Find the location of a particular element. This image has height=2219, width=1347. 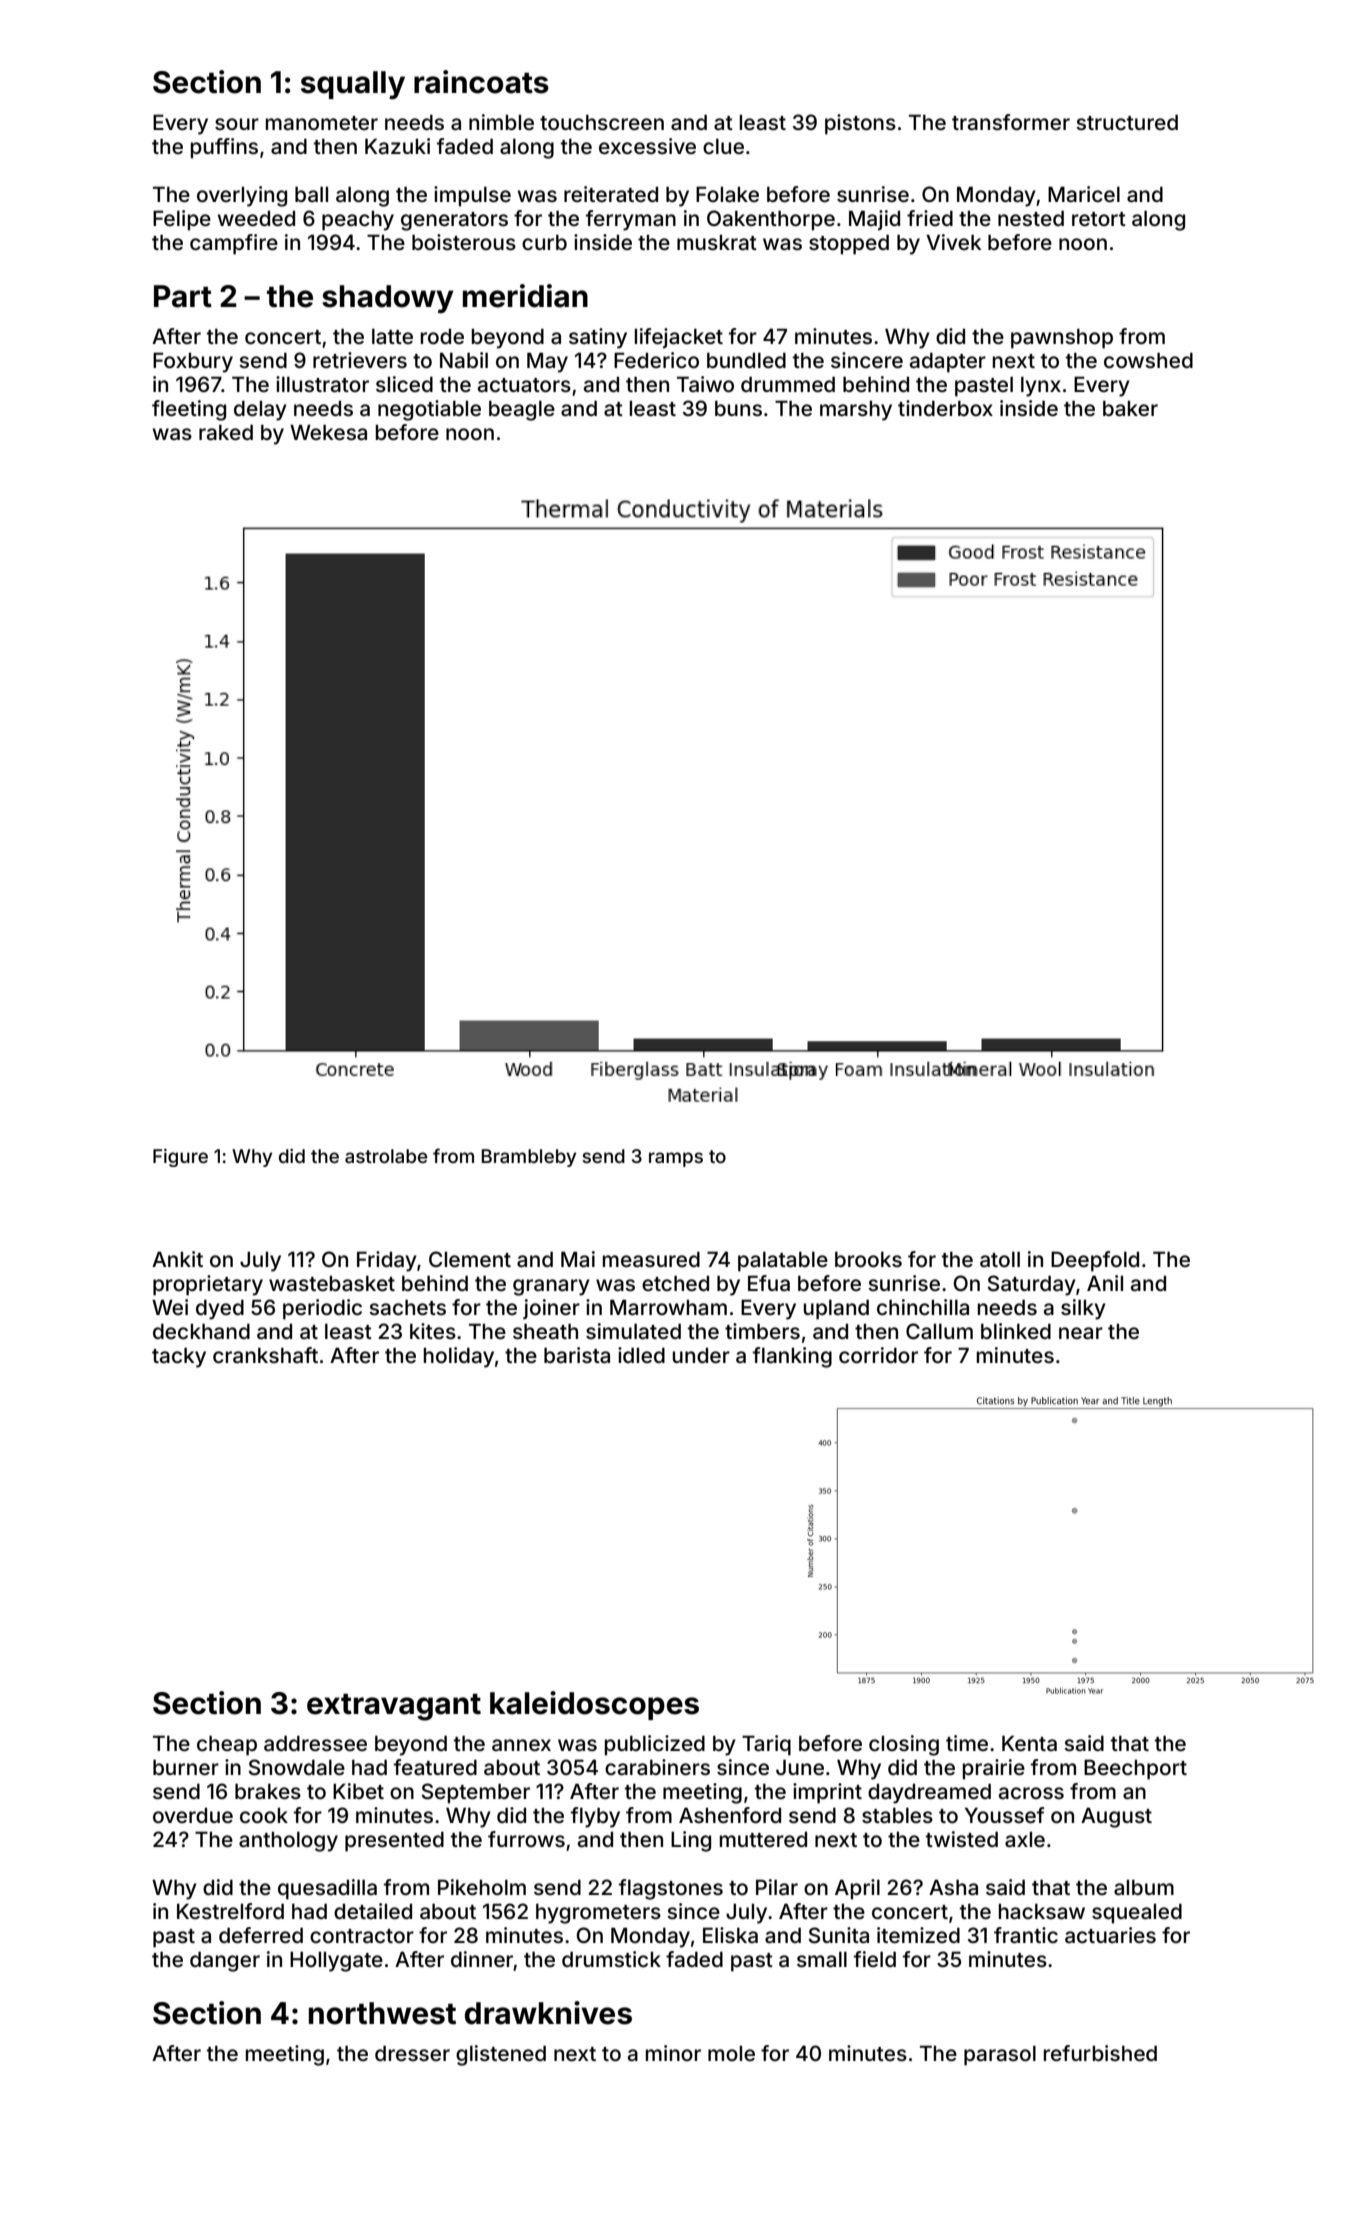

frantic is located at coordinates (1026, 1935).
